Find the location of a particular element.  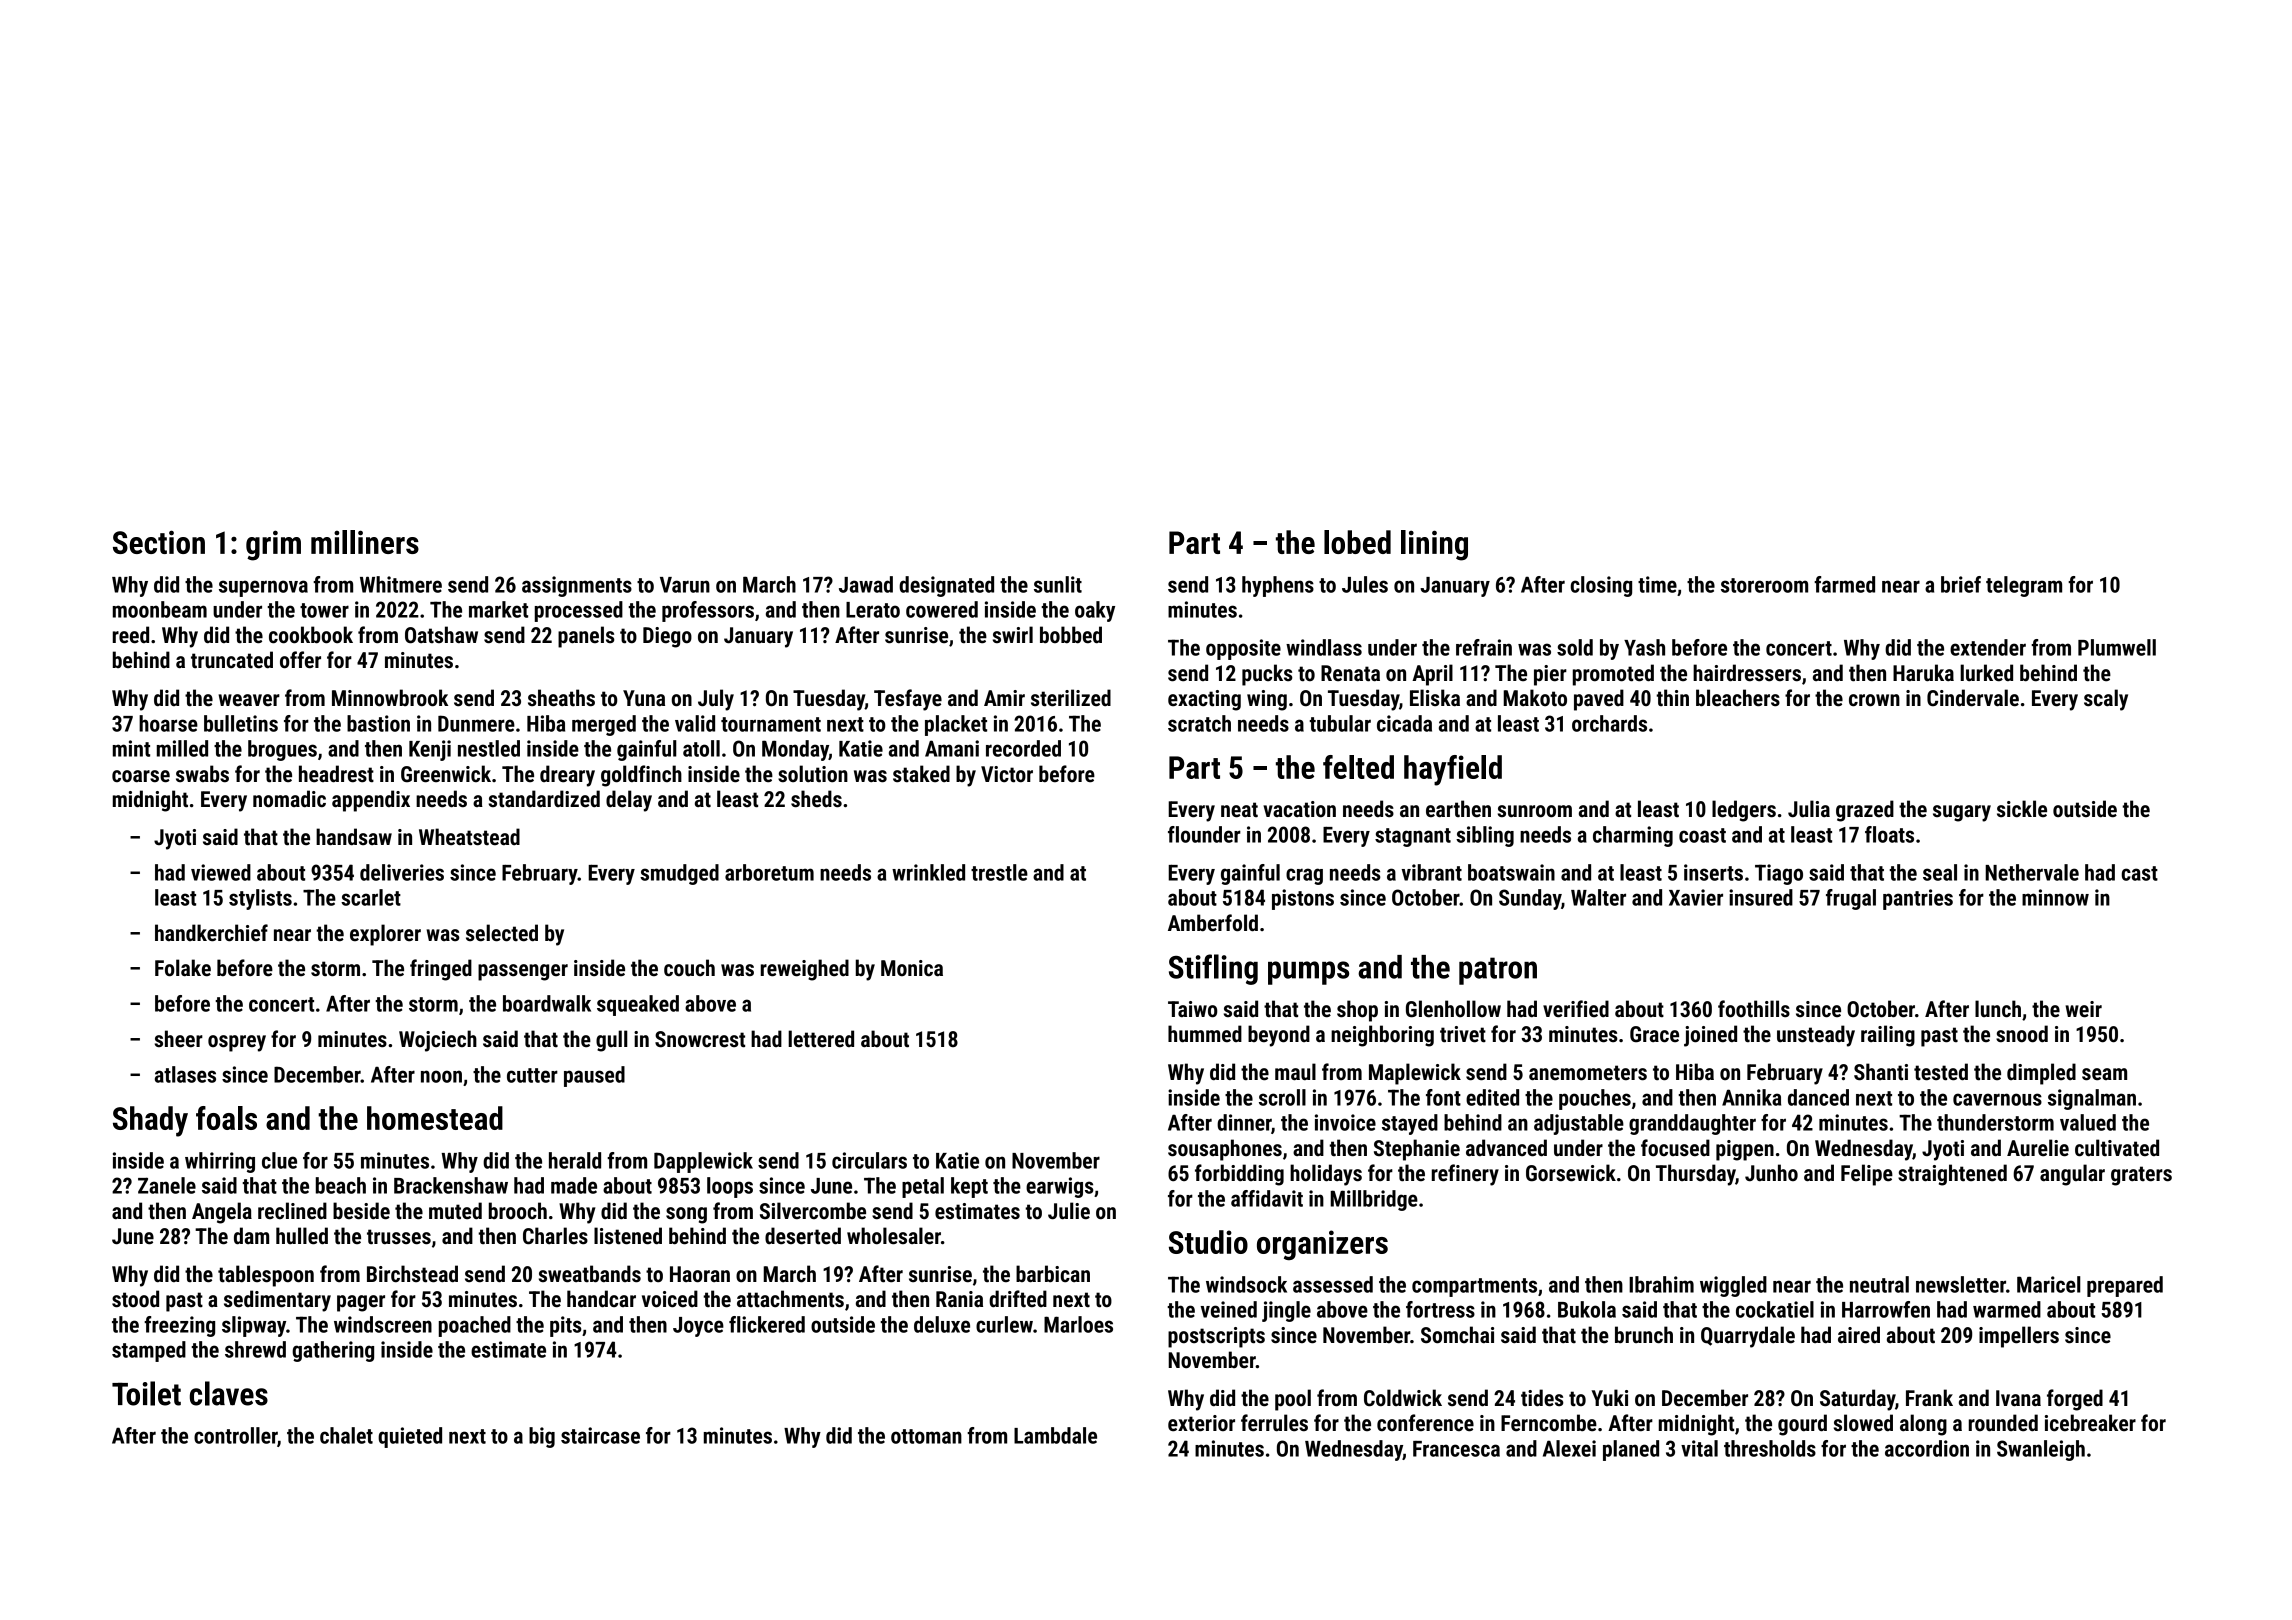

selected is located at coordinates (502, 933).
